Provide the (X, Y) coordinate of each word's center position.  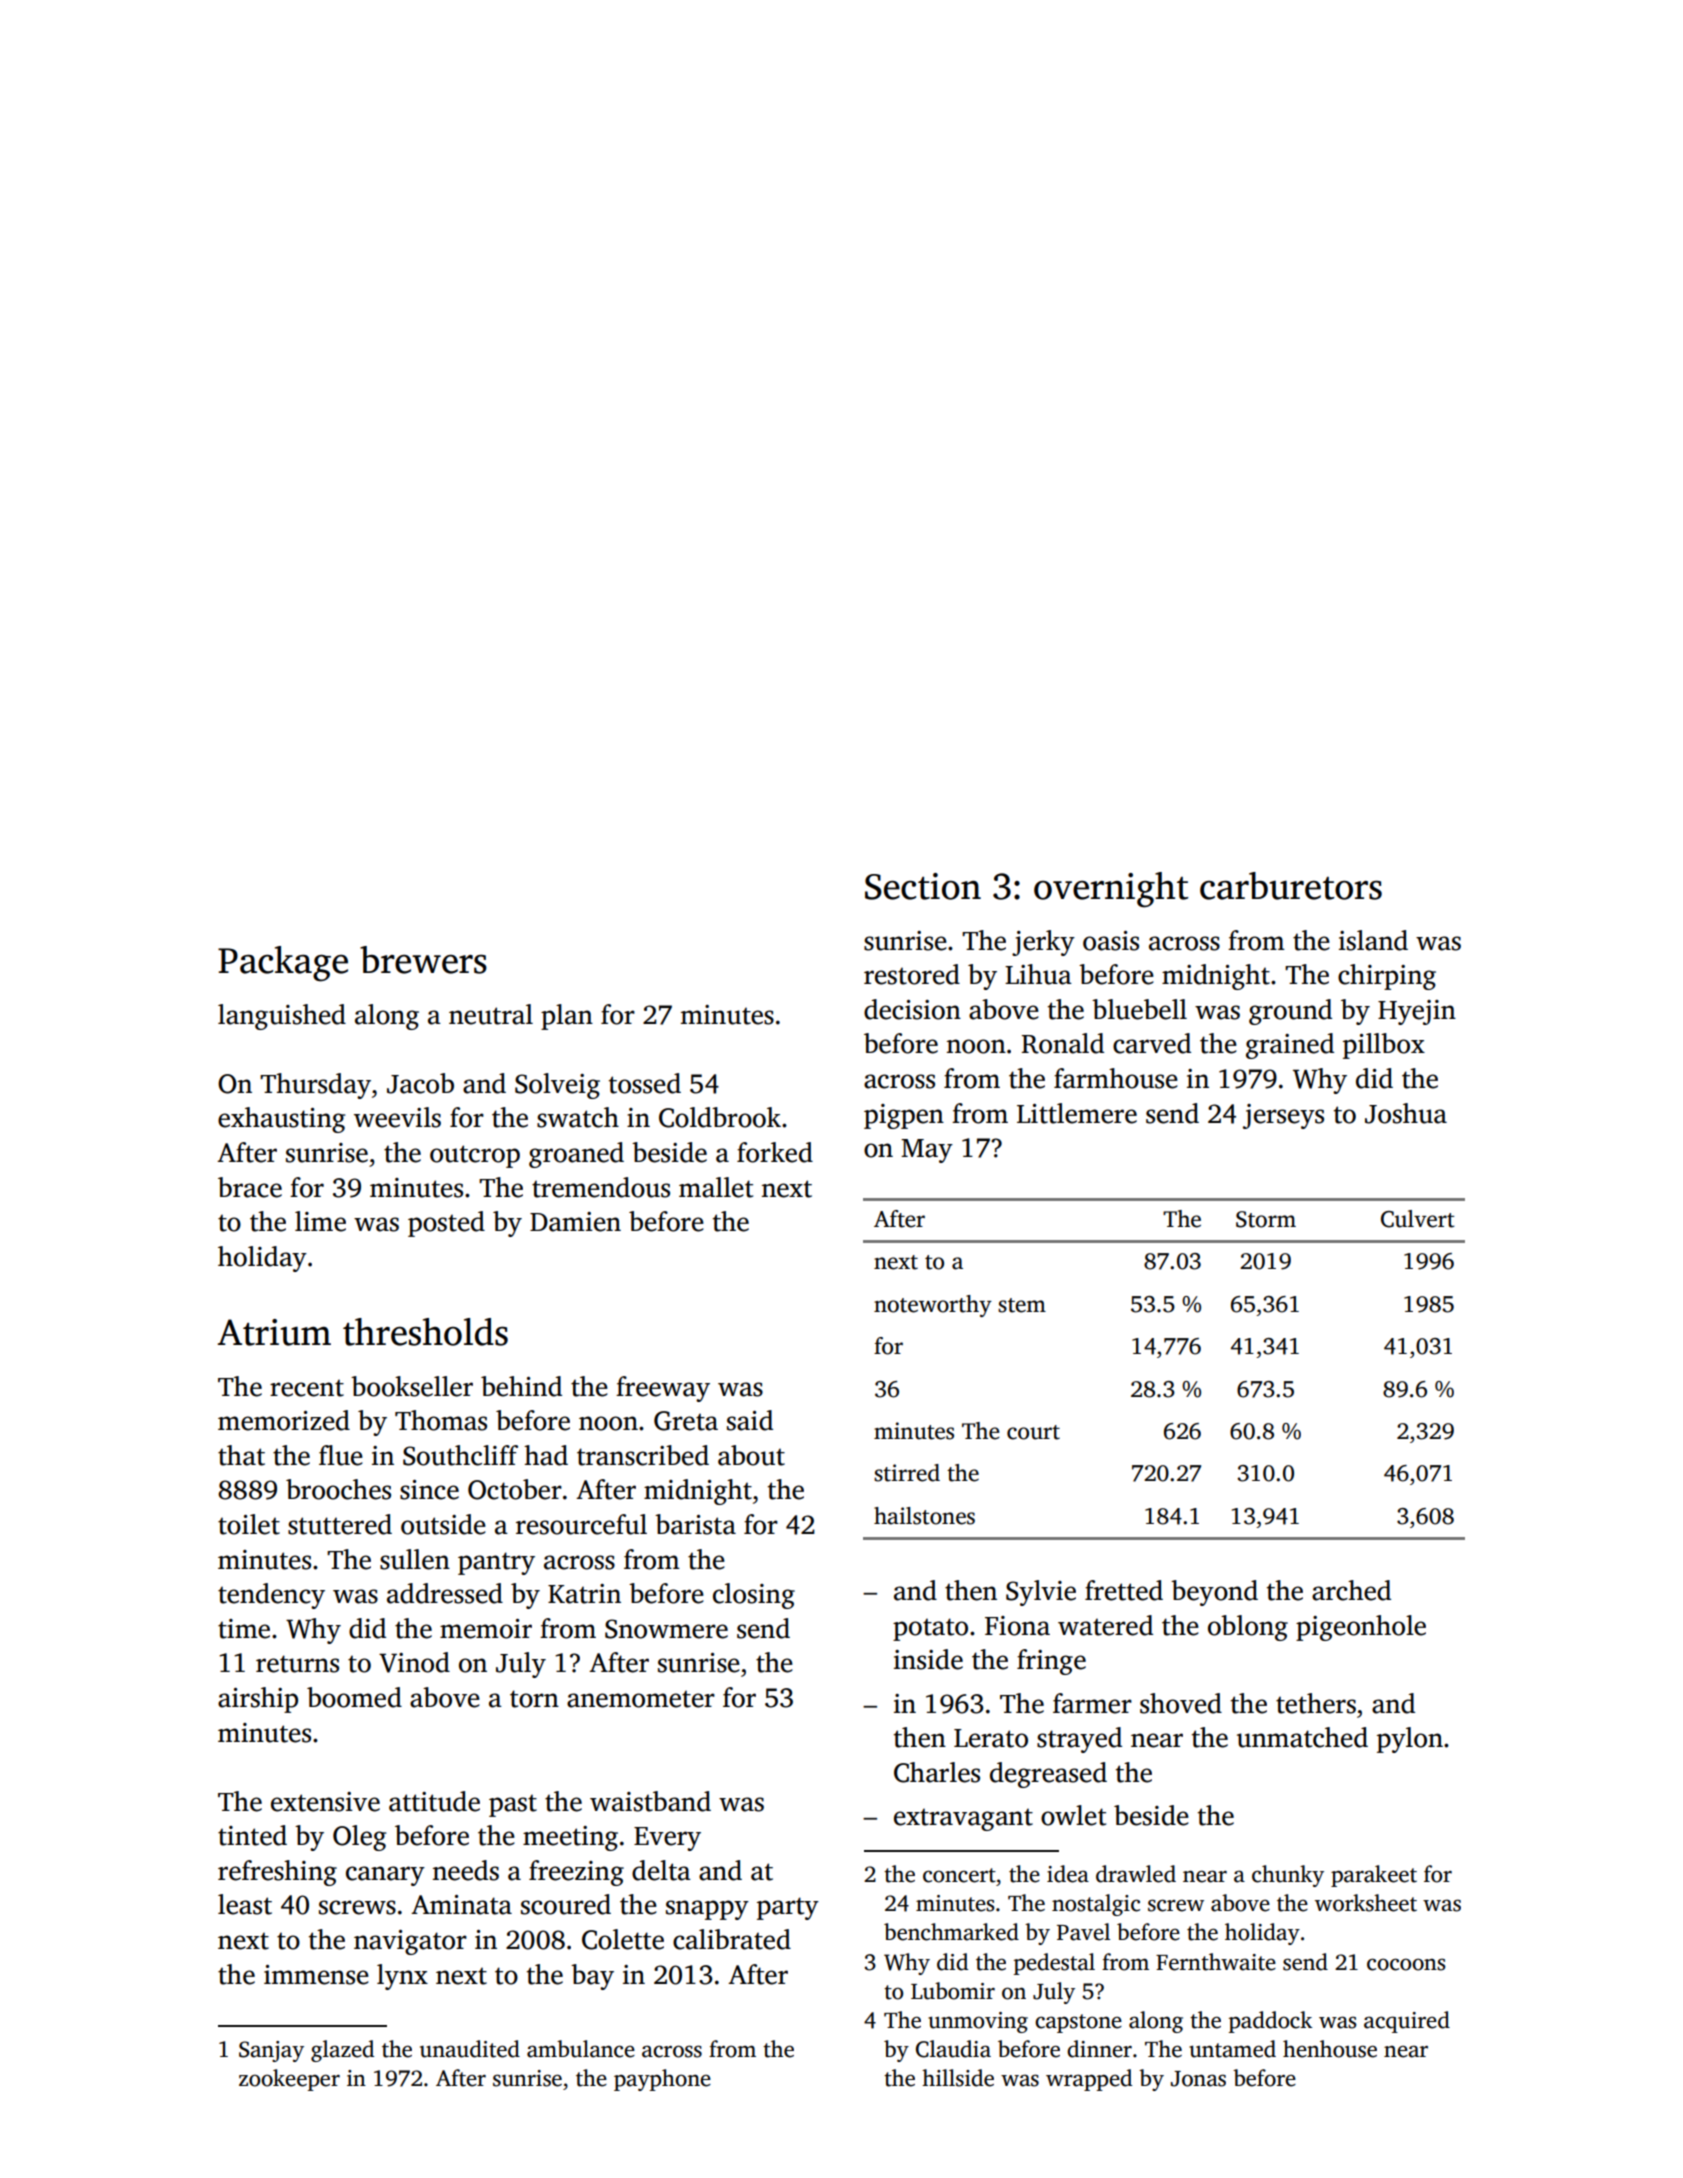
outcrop (475, 1156)
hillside (958, 2078)
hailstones (924, 1516)
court (1033, 1432)
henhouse (1330, 2049)
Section (923, 886)
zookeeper (289, 2080)
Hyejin (1417, 1012)
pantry (496, 1563)
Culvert (1418, 1219)
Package (283, 964)
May (927, 1151)
